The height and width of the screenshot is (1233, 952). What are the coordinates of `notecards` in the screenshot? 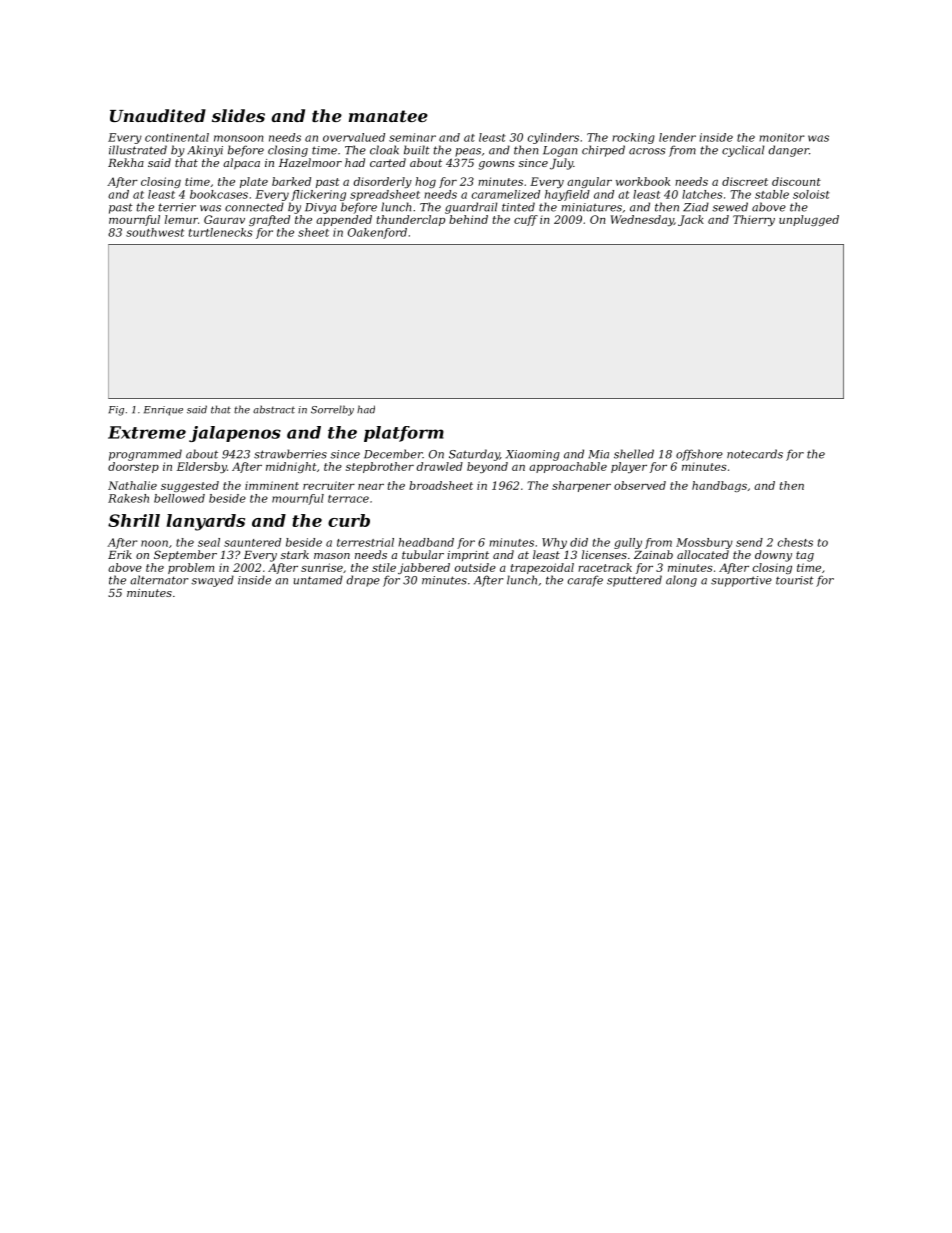 It's located at (755, 454).
